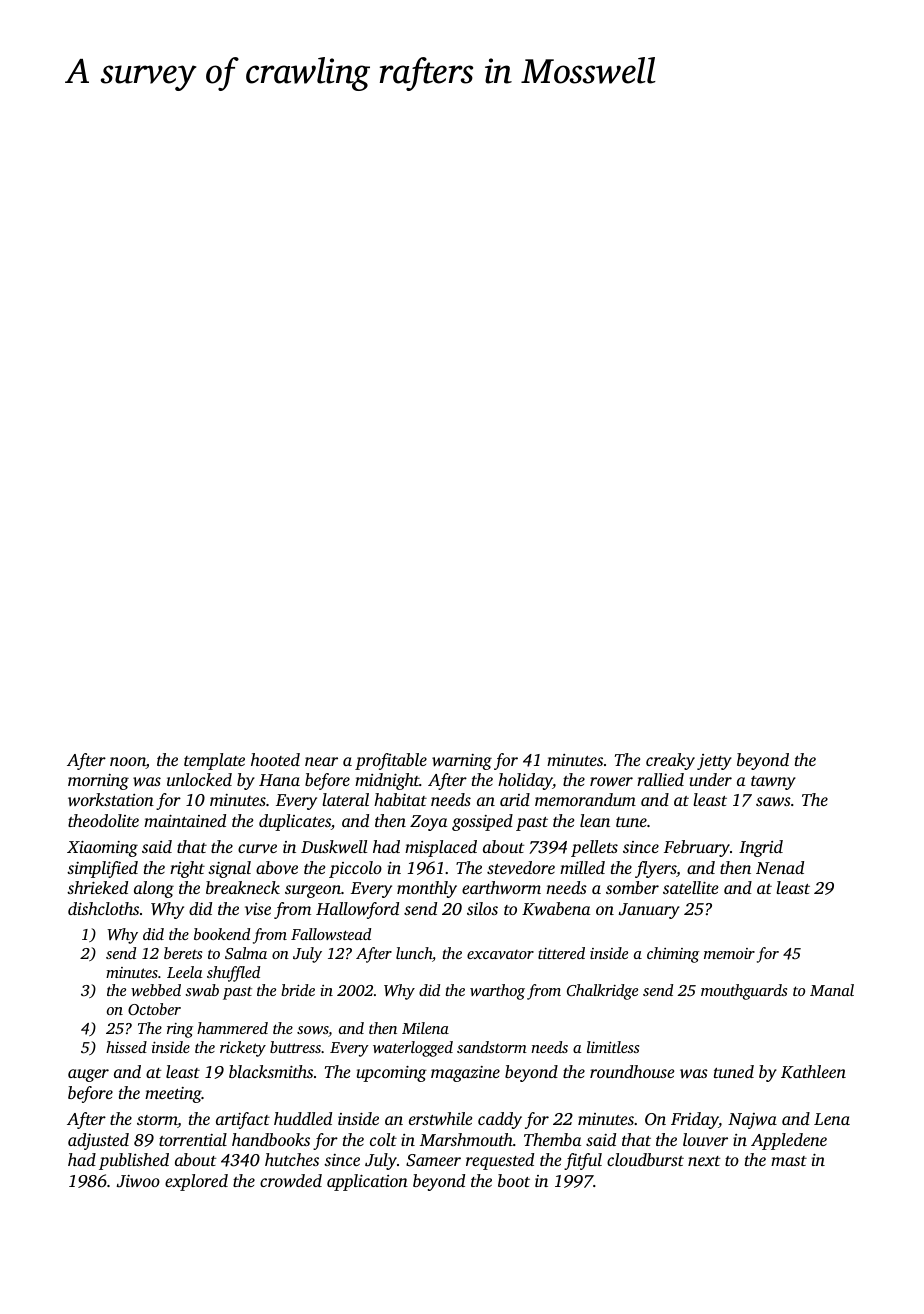 The image size is (924, 1314). What do you see at coordinates (154, 1009) in the screenshot?
I see `October` at bounding box center [154, 1009].
